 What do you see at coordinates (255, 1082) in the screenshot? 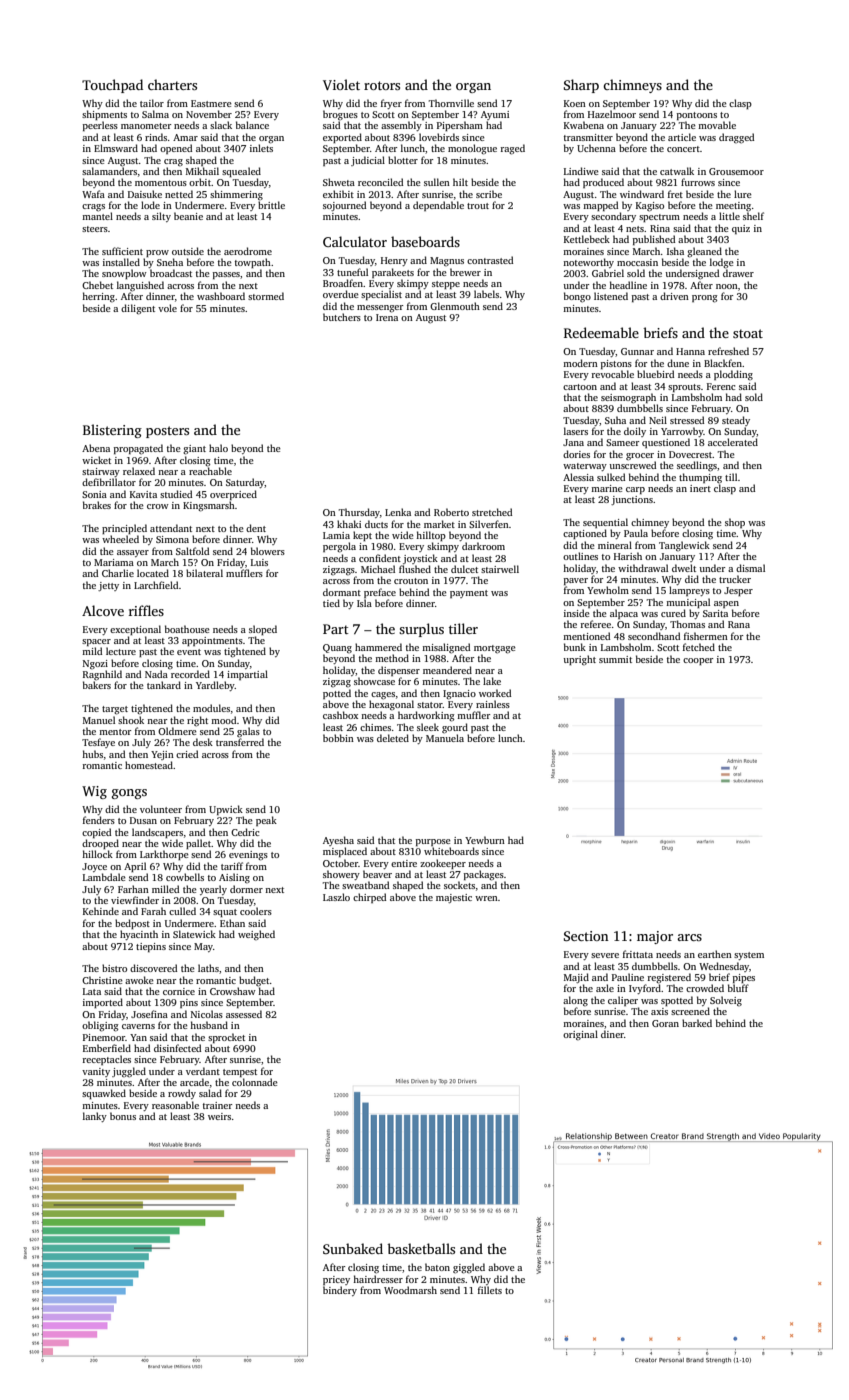
I see `colonnade` at bounding box center [255, 1082].
